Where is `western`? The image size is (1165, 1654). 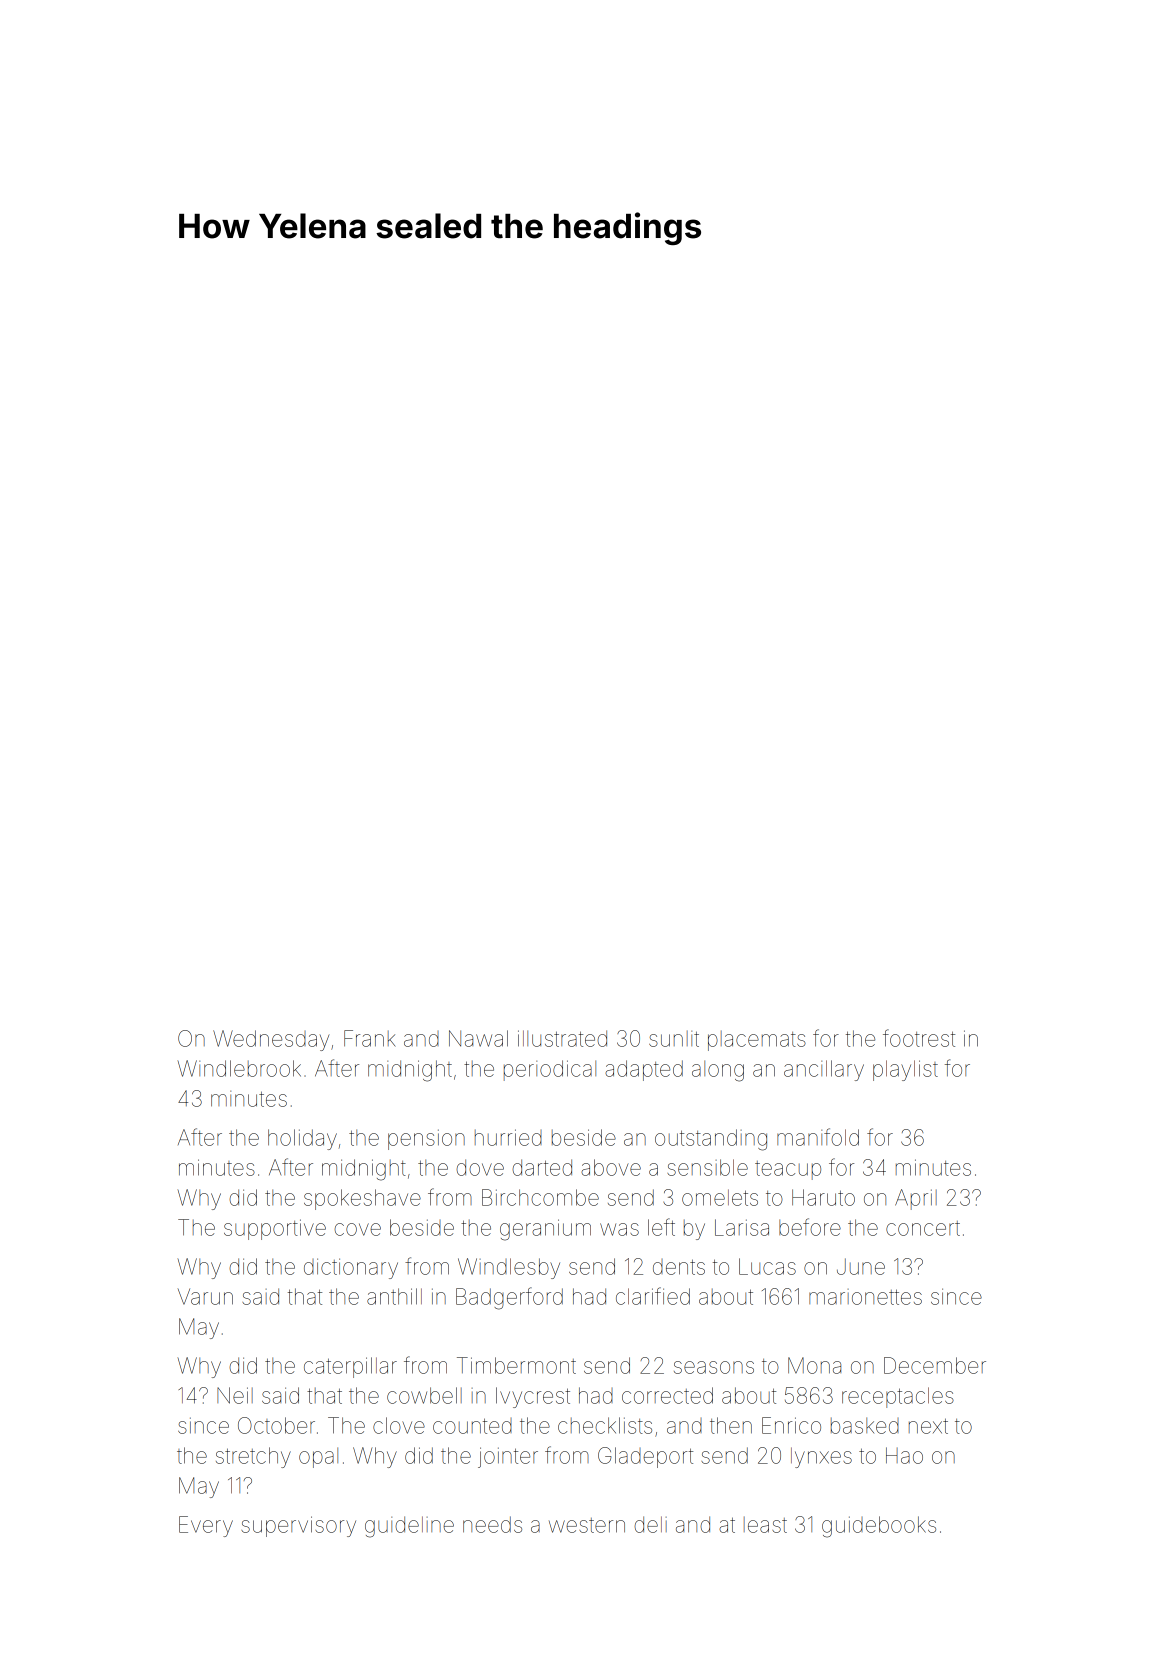 western is located at coordinates (587, 1525).
